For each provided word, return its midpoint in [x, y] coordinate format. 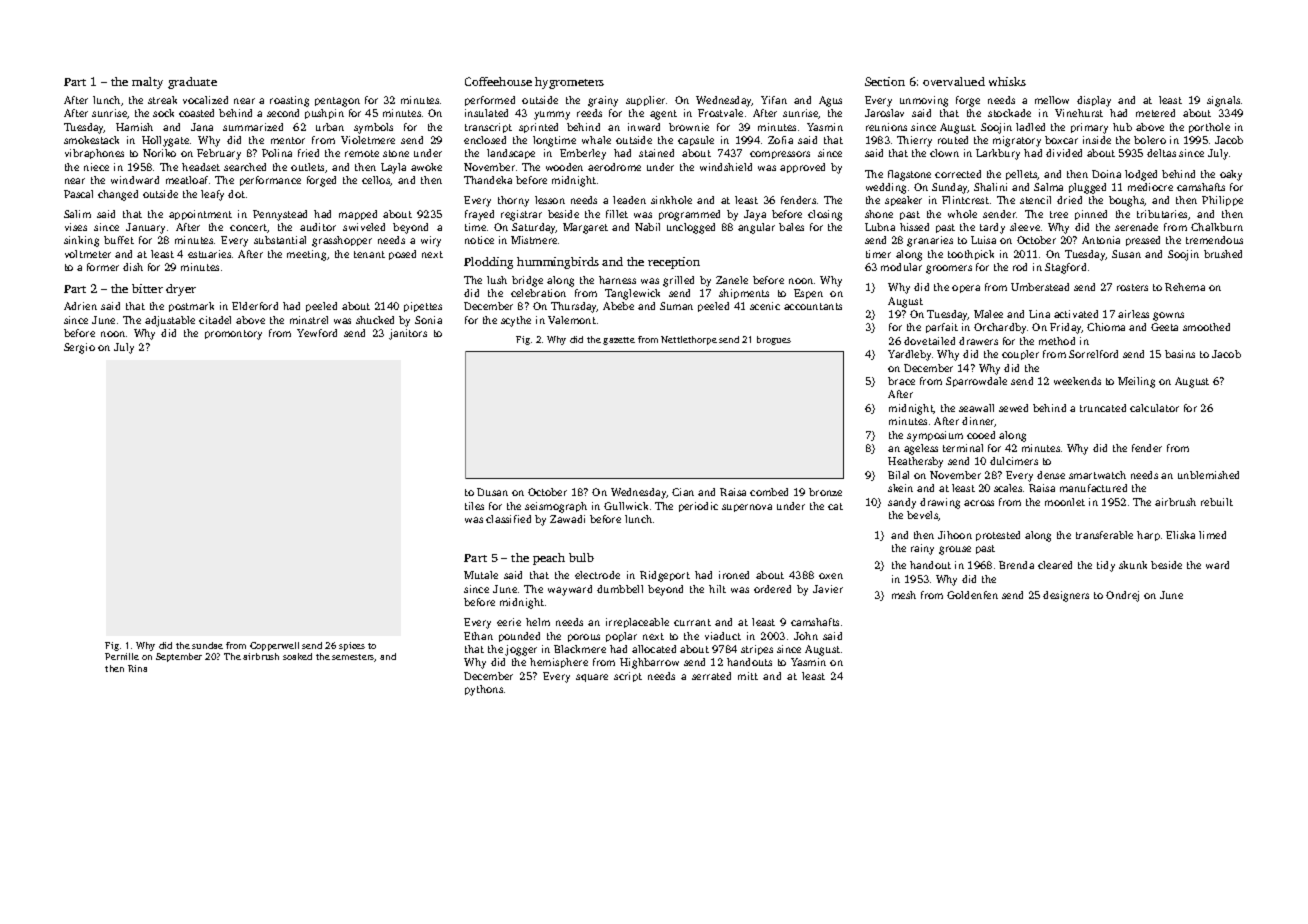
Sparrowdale [976, 382]
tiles [474, 506]
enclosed [485, 140]
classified [508, 519]
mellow [1052, 100]
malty [147, 83]
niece [96, 167]
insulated [486, 113]
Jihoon [955, 535]
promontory [233, 335]
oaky [1231, 175]
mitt [748, 676]
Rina [137, 668]
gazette [619, 341]
